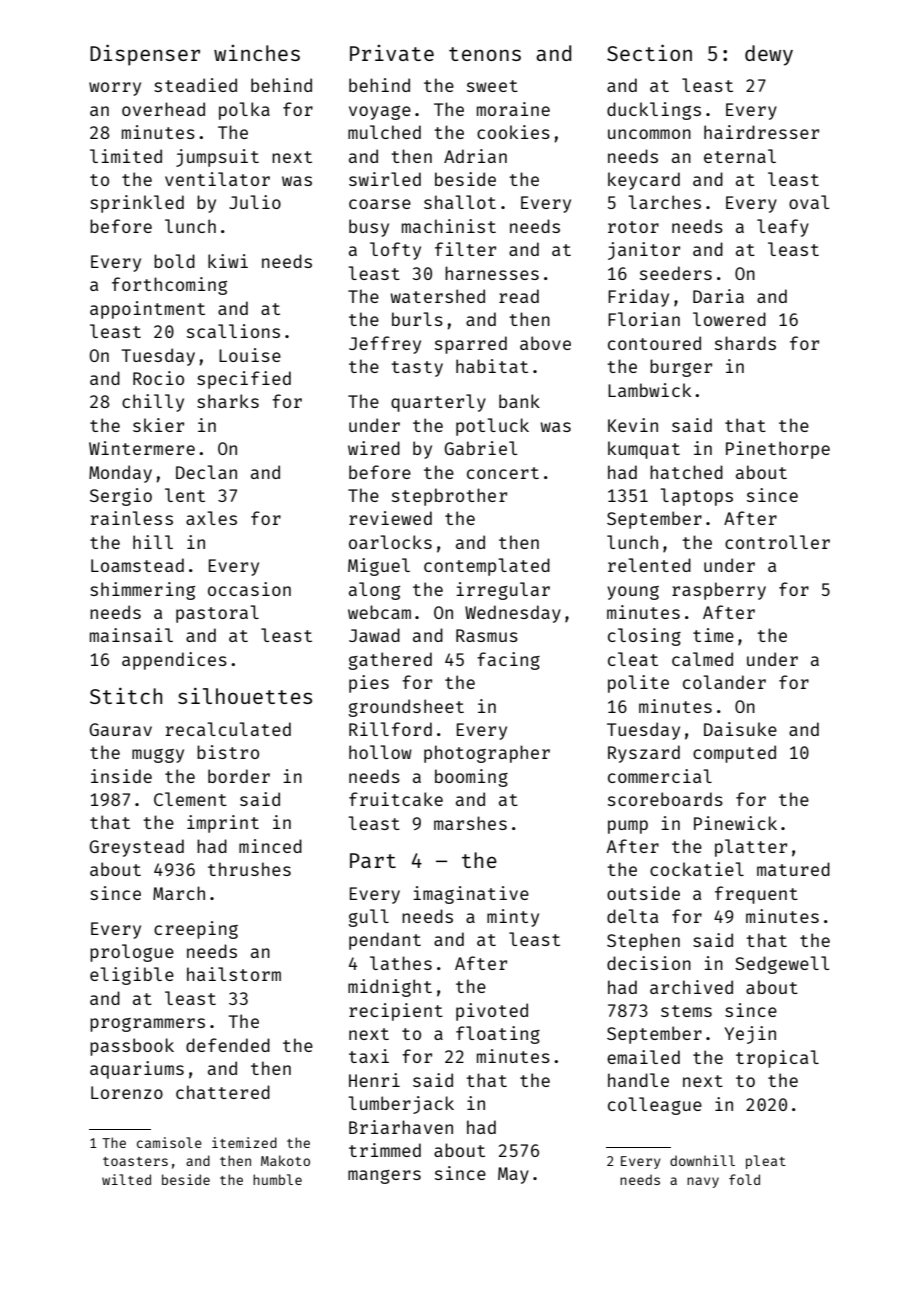 The width and height of the image is (924, 1308). Describe the element at coordinates (766, 1162) in the image. I see `pleat` at that location.
